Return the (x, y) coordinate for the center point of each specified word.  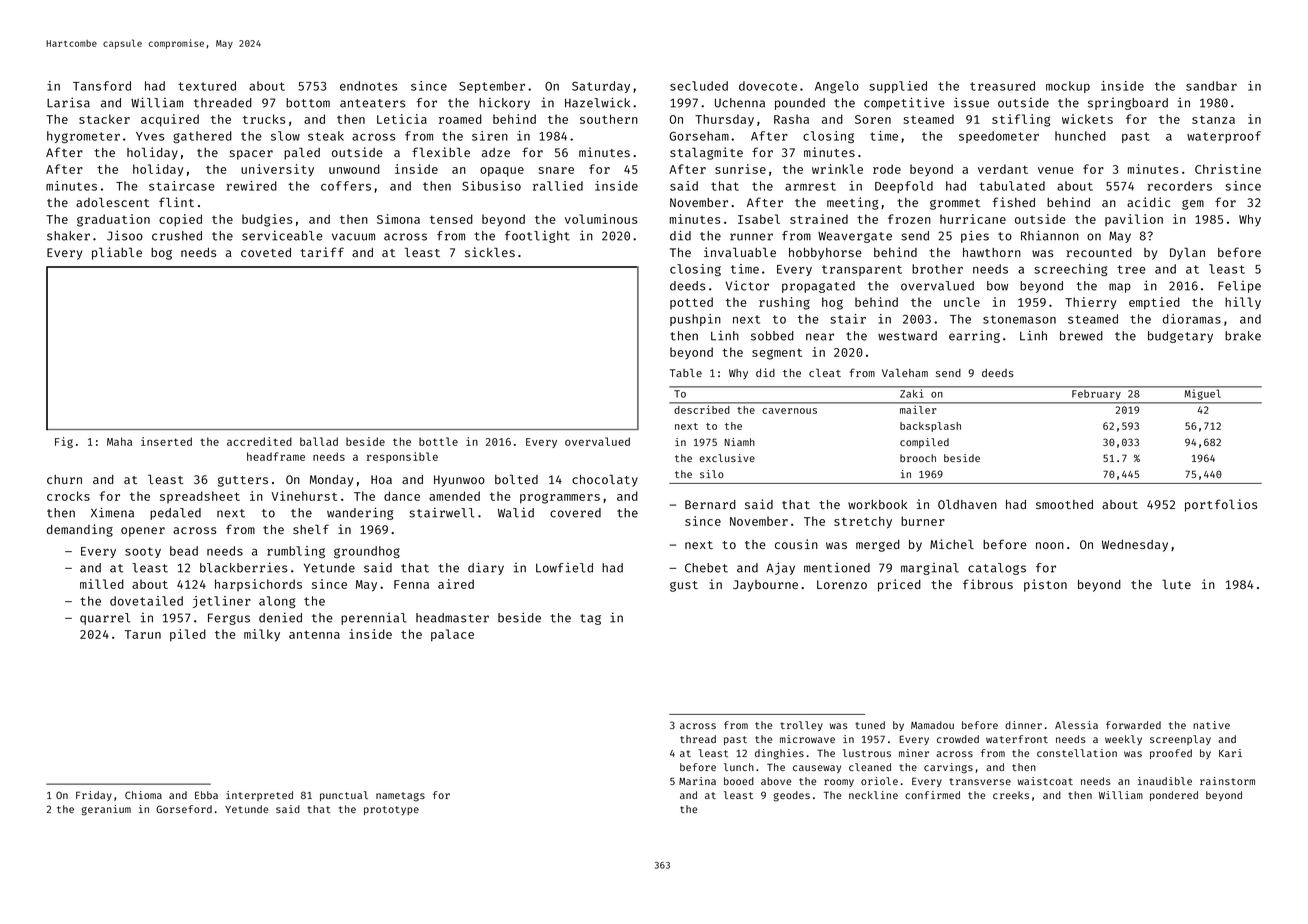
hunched (1080, 136)
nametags (400, 797)
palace (452, 635)
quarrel (105, 619)
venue (1056, 170)
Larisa (68, 102)
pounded (800, 104)
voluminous (601, 219)
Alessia (1076, 725)
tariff (322, 252)
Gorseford (184, 809)
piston (1045, 585)
